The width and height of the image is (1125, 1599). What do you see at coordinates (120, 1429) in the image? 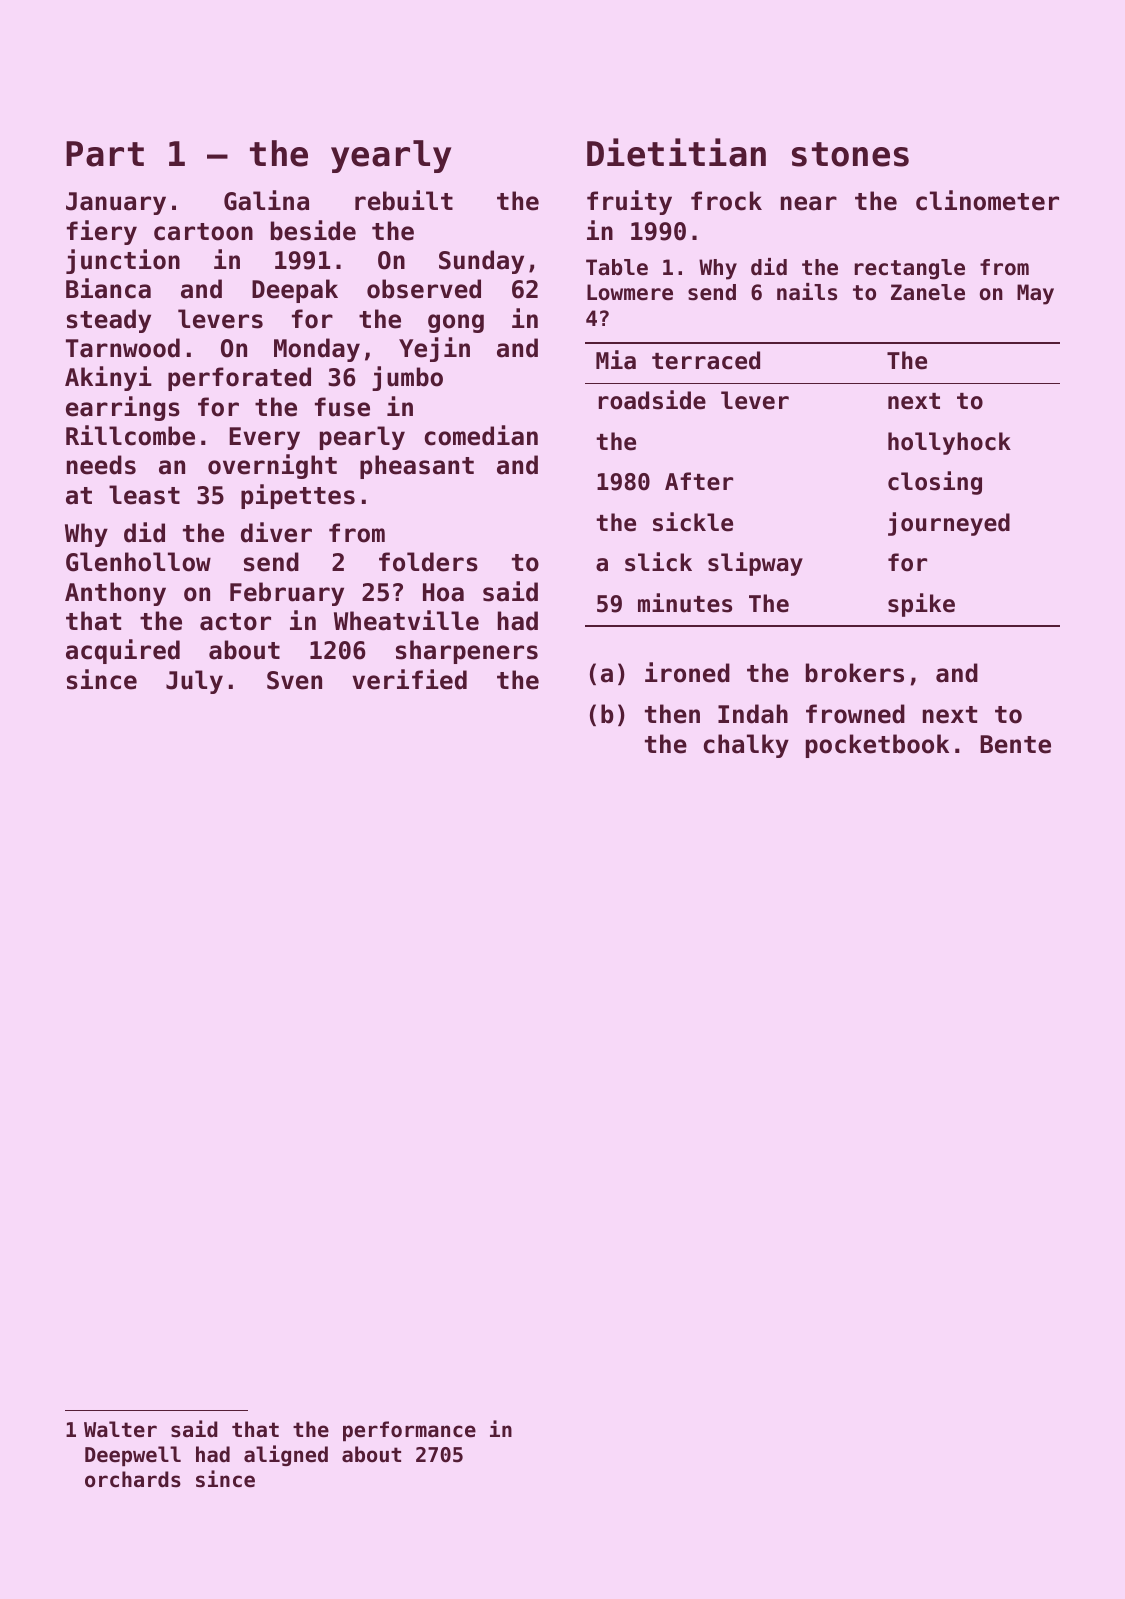
I see `Walter` at bounding box center [120, 1429].
